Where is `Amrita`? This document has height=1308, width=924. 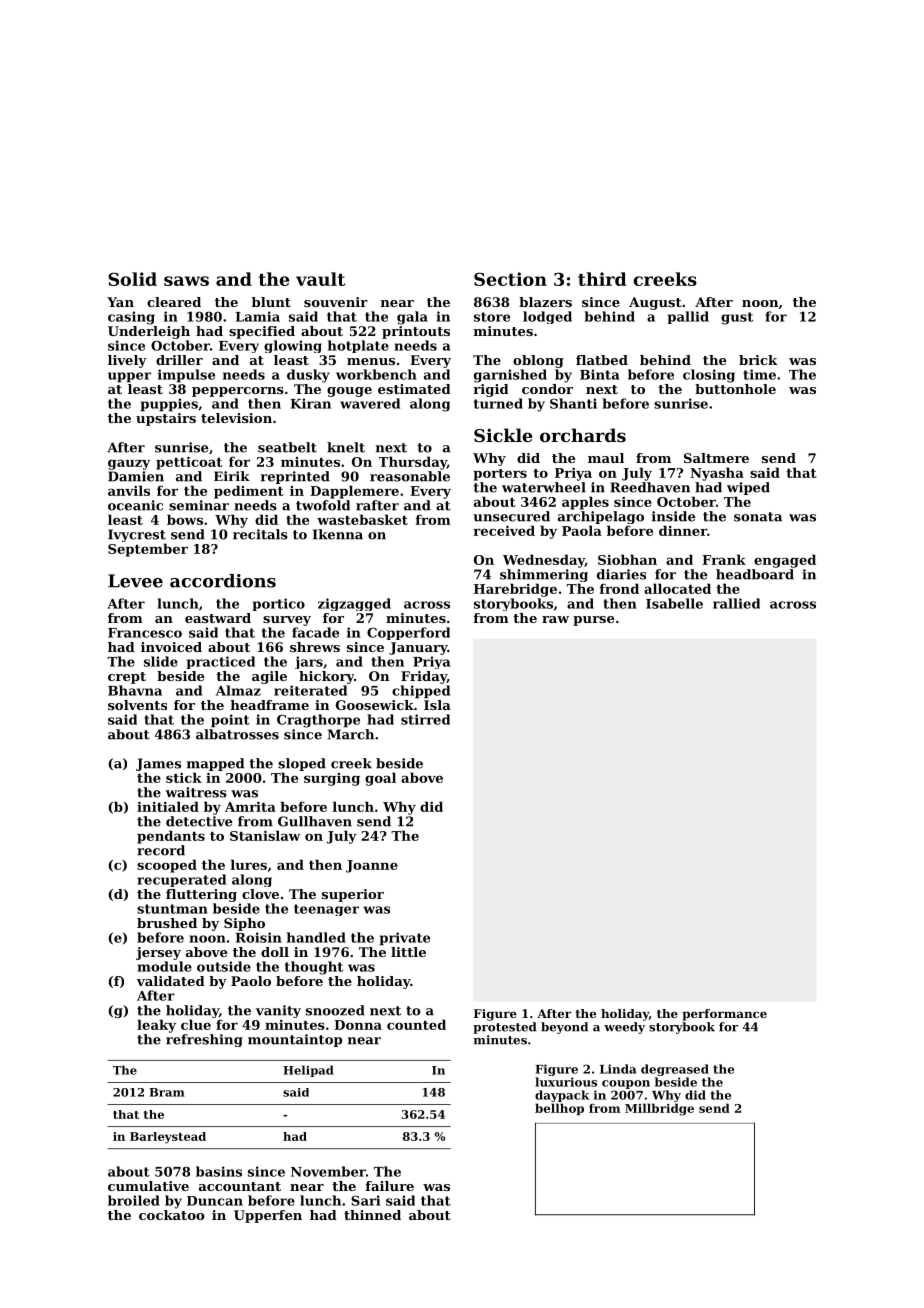 Amrita is located at coordinates (250, 807).
